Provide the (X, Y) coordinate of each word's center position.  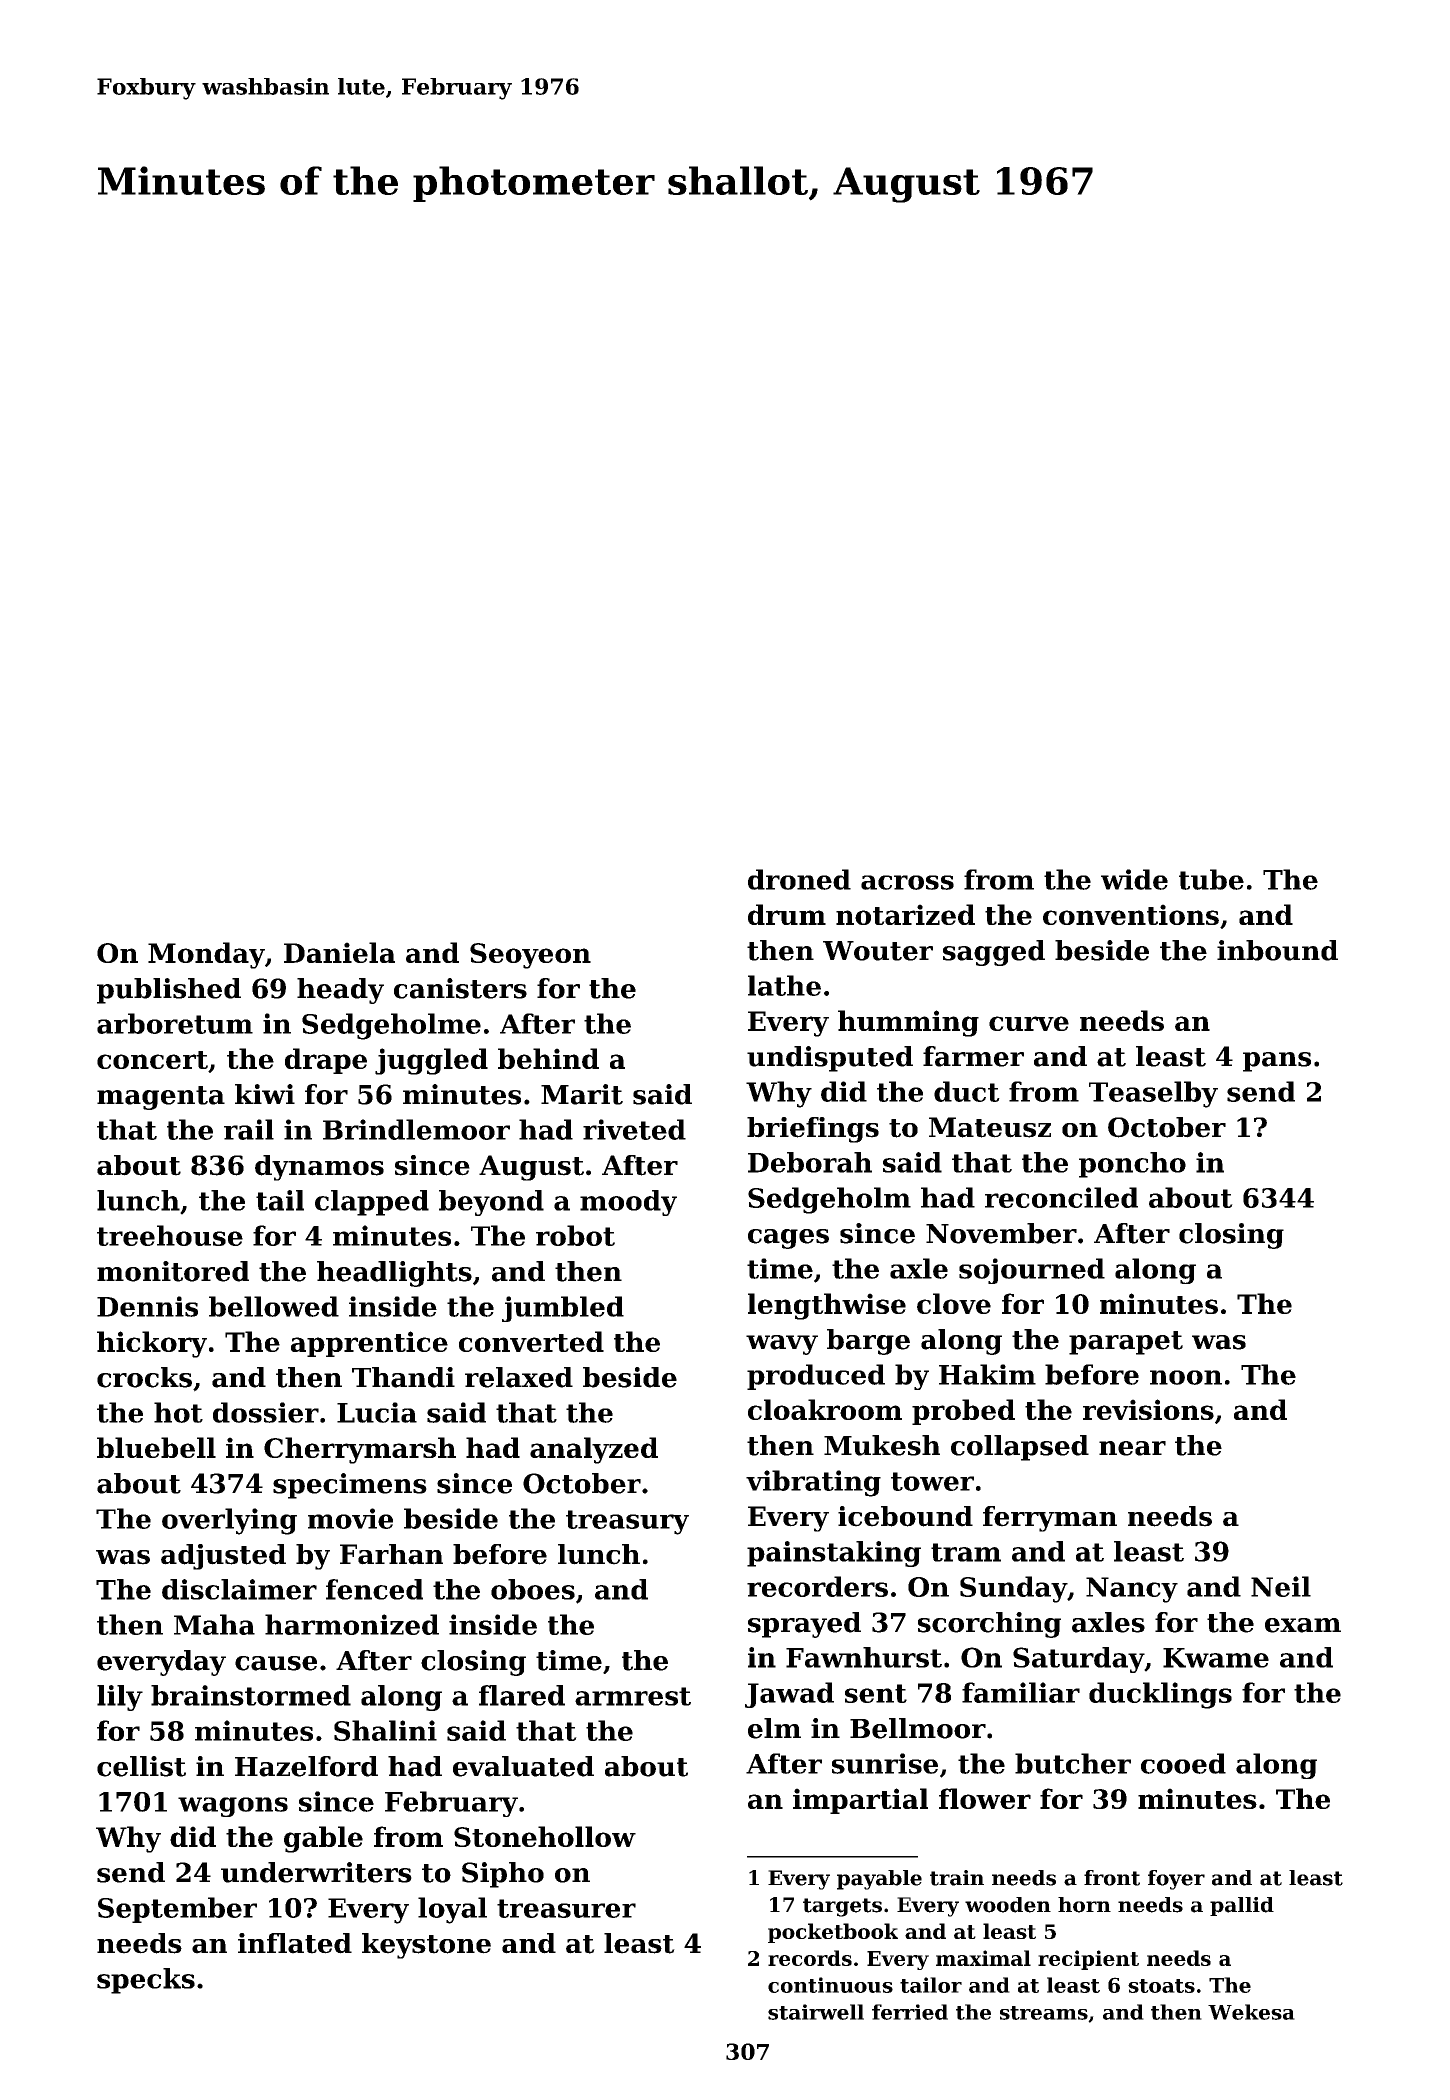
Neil (1281, 1586)
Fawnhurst (864, 1657)
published (169, 991)
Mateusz (990, 1127)
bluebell (156, 1447)
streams (1044, 2013)
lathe (784, 985)
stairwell (816, 2012)
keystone (426, 1946)
